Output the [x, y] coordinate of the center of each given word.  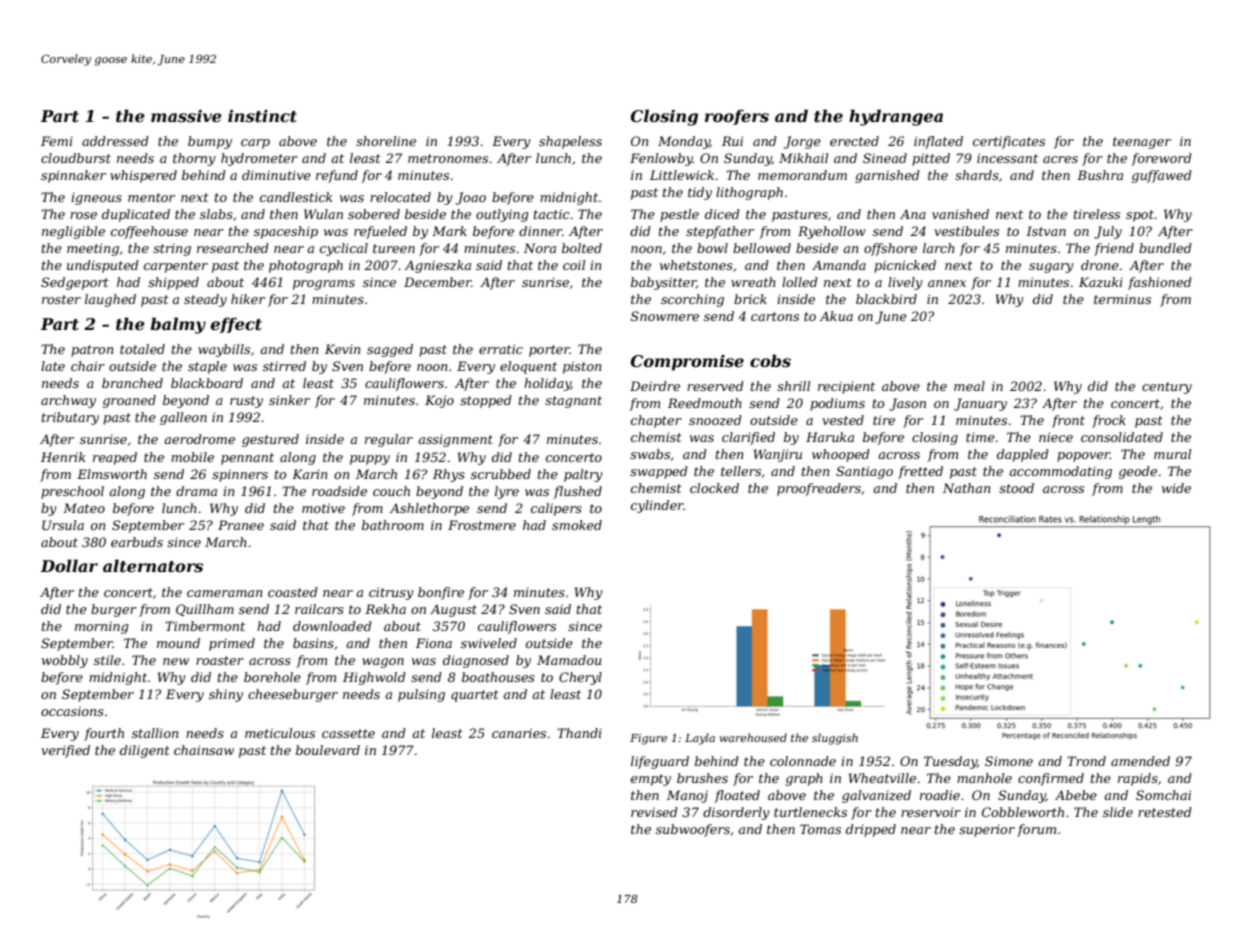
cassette [348, 733]
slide [1118, 812]
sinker [289, 400]
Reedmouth [705, 403]
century [1167, 388]
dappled [1023, 455]
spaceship [286, 232]
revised [654, 812]
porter [549, 351]
